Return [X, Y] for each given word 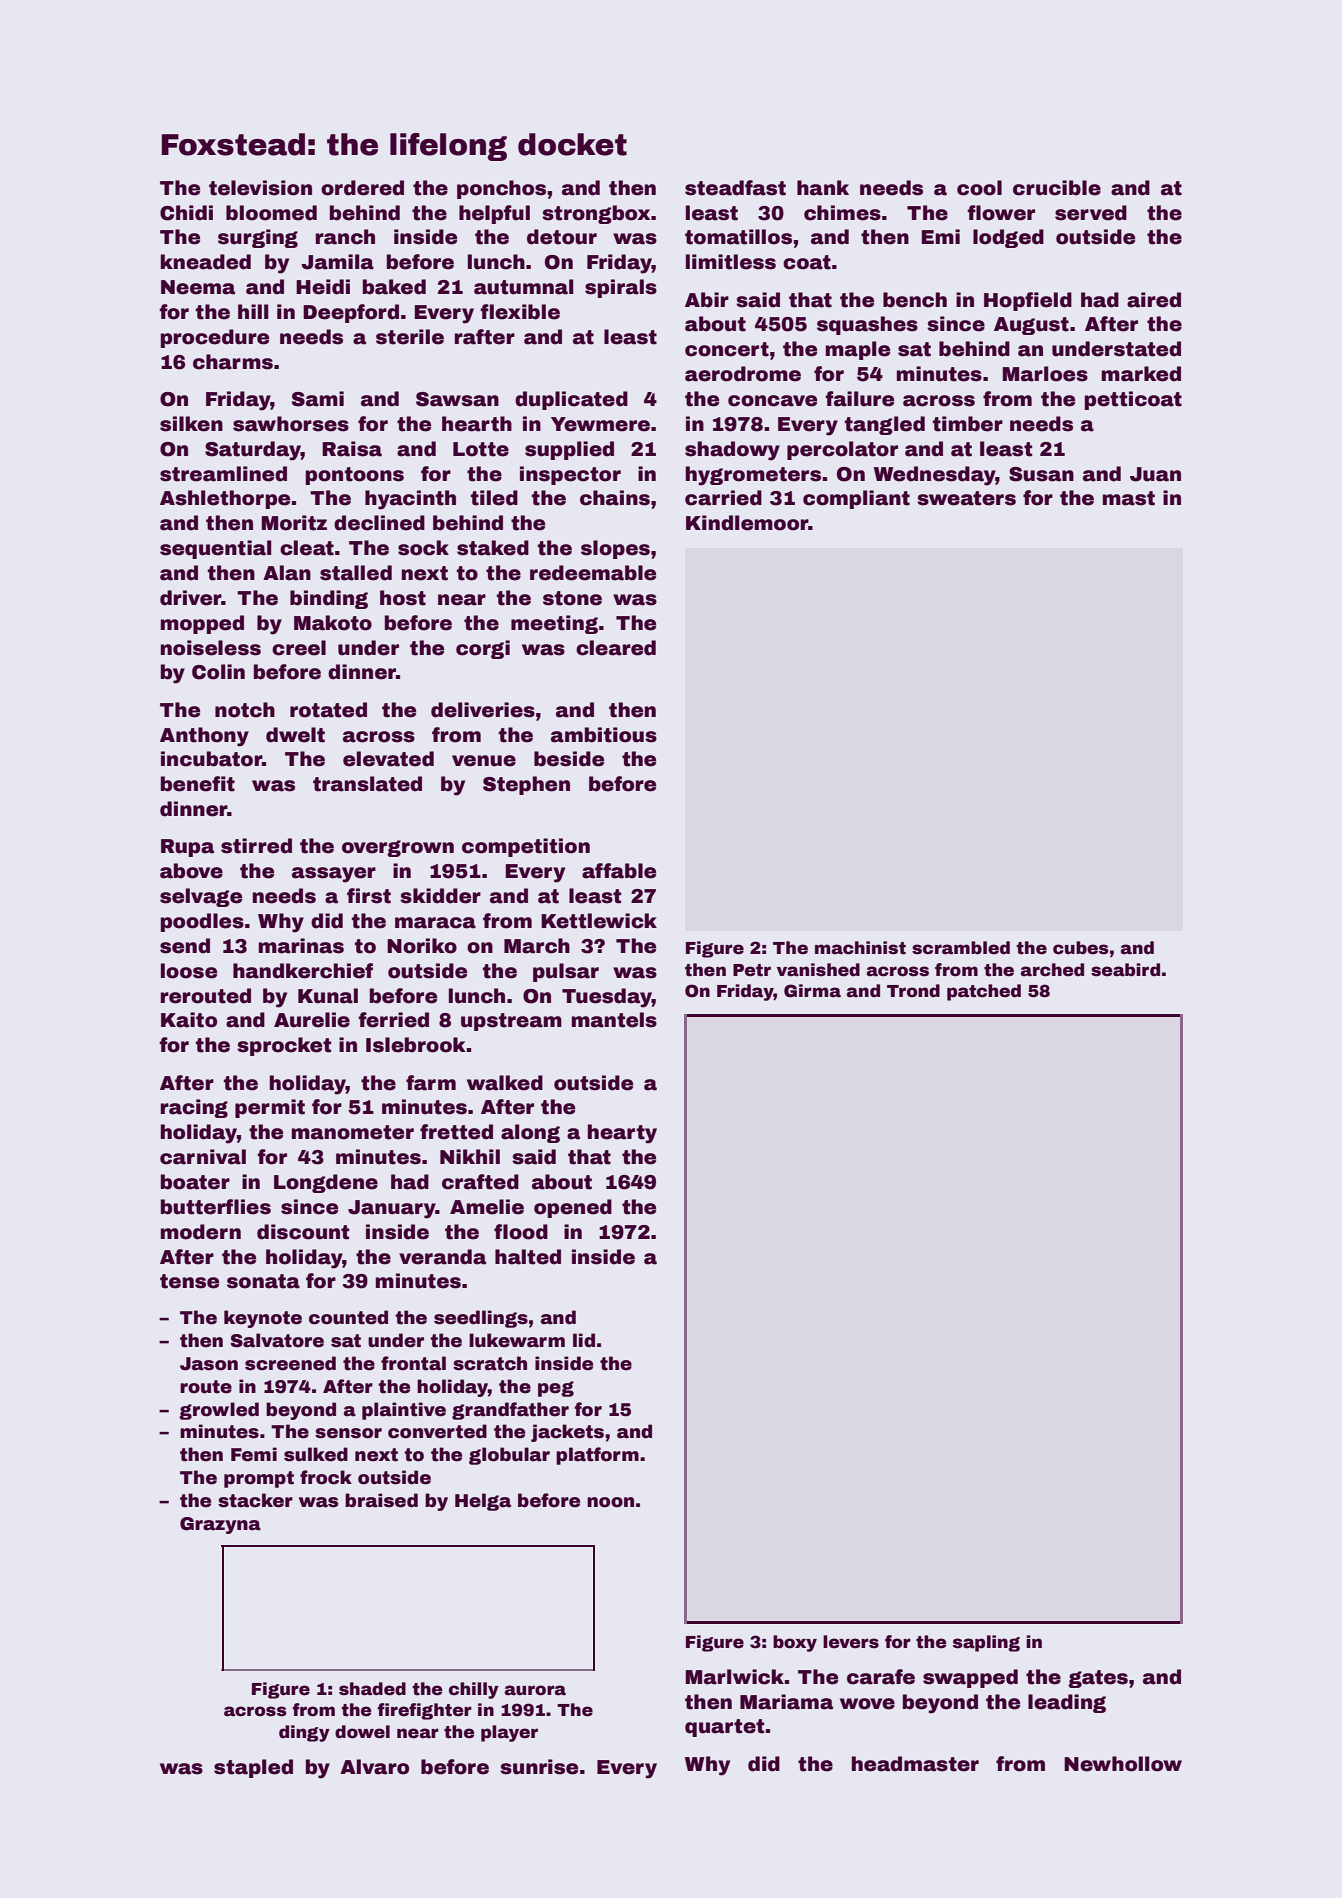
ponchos [501, 189]
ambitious [604, 735]
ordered [362, 188]
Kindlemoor [747, 523]
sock [423, 548]
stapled [253, 1768]
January [392, 1209]
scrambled [961, 948]
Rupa [187, 848]
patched [984, 992]
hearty [622, 1134]
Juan [1155, 474]
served [1091, 213]
